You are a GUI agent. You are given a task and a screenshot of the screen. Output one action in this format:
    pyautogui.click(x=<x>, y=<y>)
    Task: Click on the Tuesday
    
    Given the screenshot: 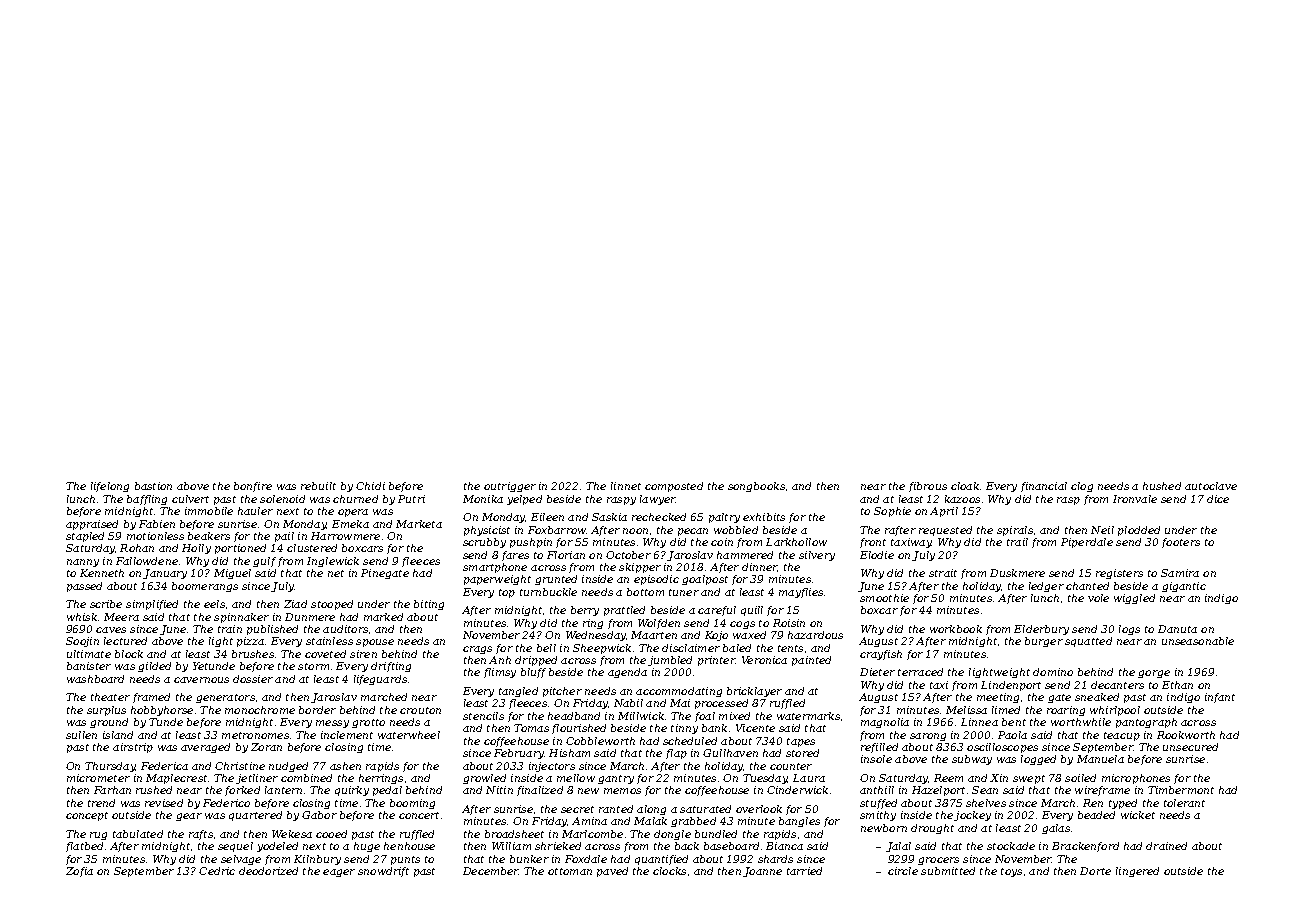 What is the action you would take?
    pyautogui.click(x=765, y=779)
